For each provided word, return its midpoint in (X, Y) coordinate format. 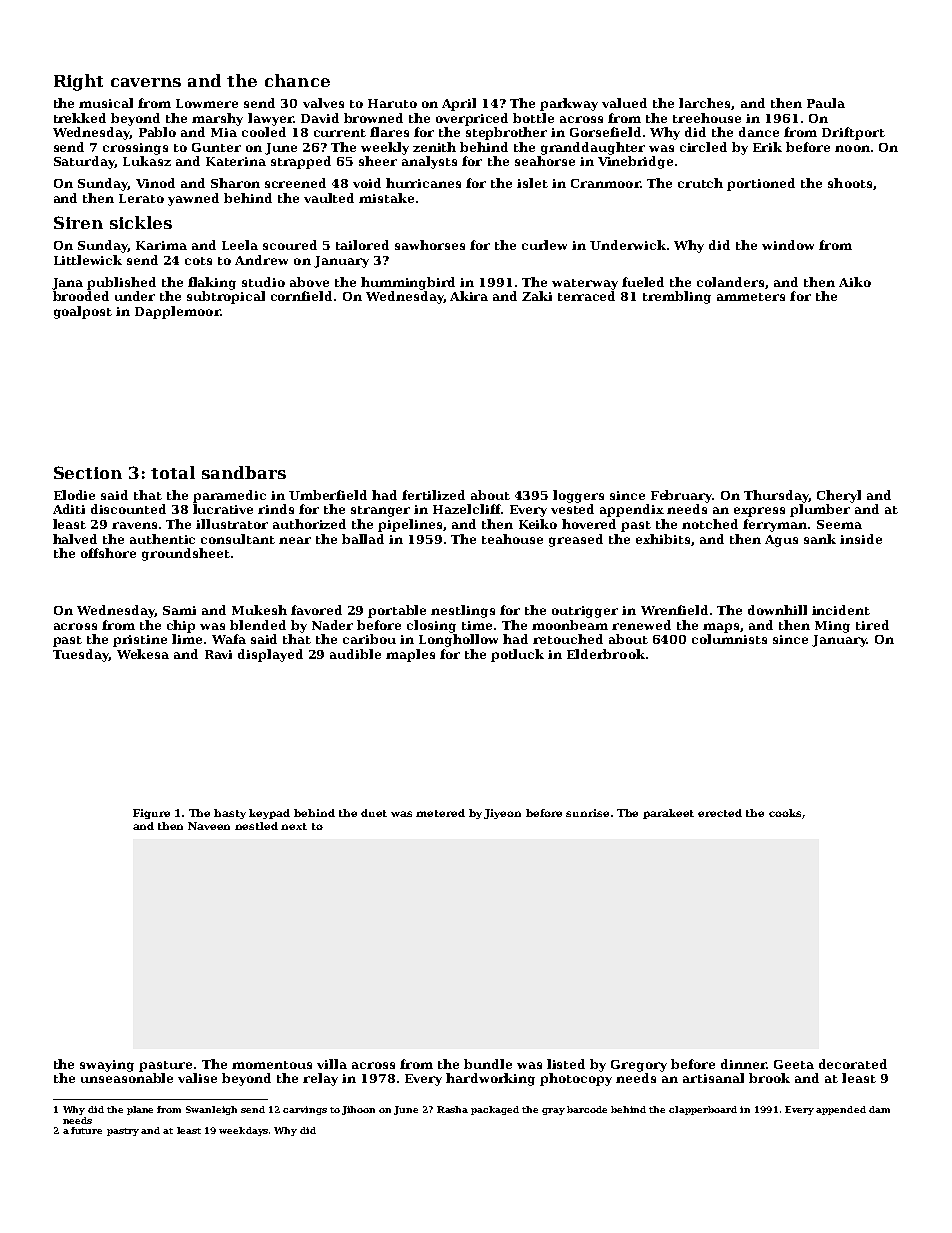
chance (297, 80)
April (459, 104)
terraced (586, 296)
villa (332, 1064)
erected (720, 813)
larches (704, 103)
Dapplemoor (177, 312)
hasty (230, 814)
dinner (743, 1064)
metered (440, 813)
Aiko (855, 282)
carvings (305, 1110)
